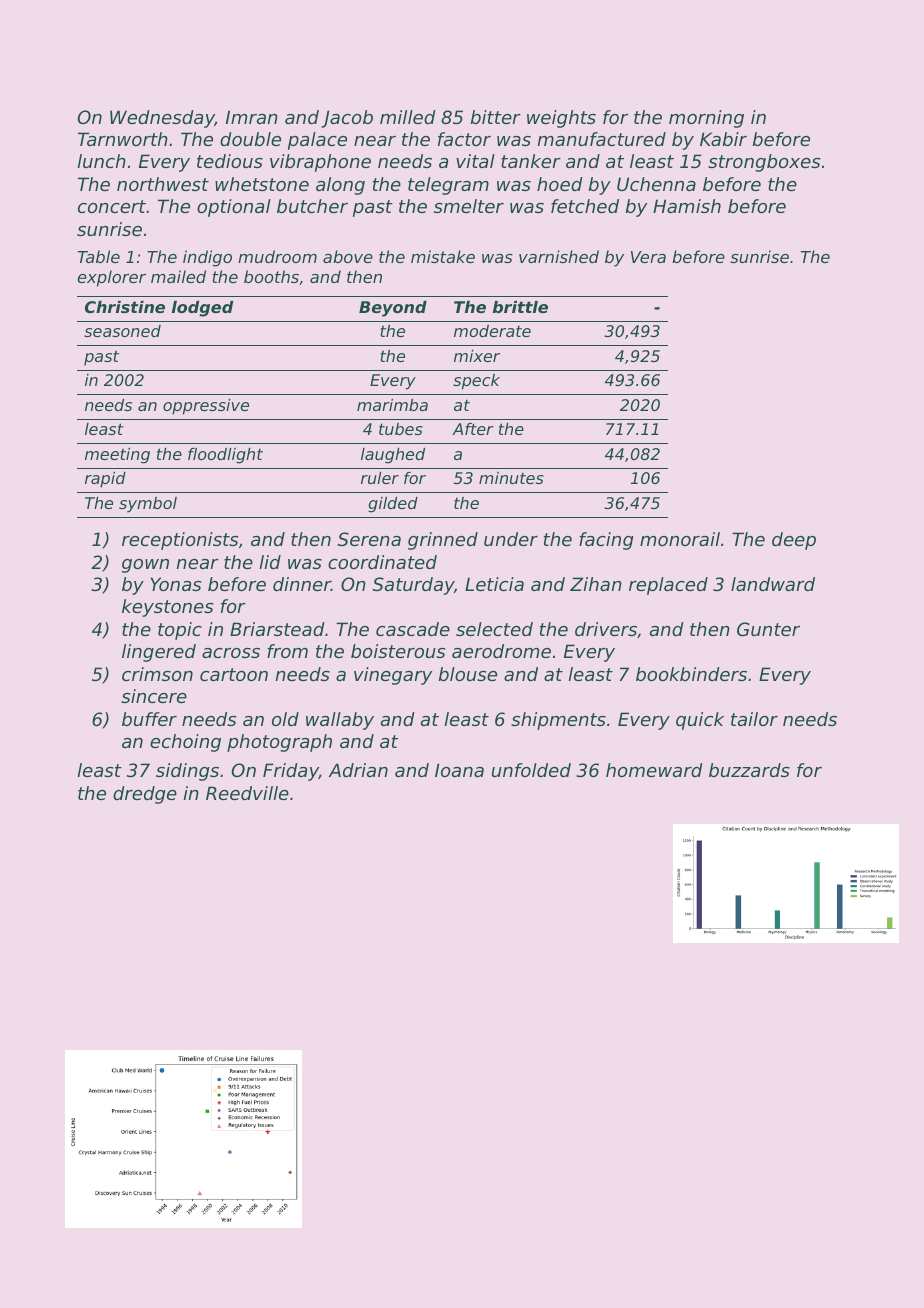 This document has width=924, height=1308. What do you see at coordinates (706, 119) in the document?
I see `morning` at bounding box center [706, 119].
